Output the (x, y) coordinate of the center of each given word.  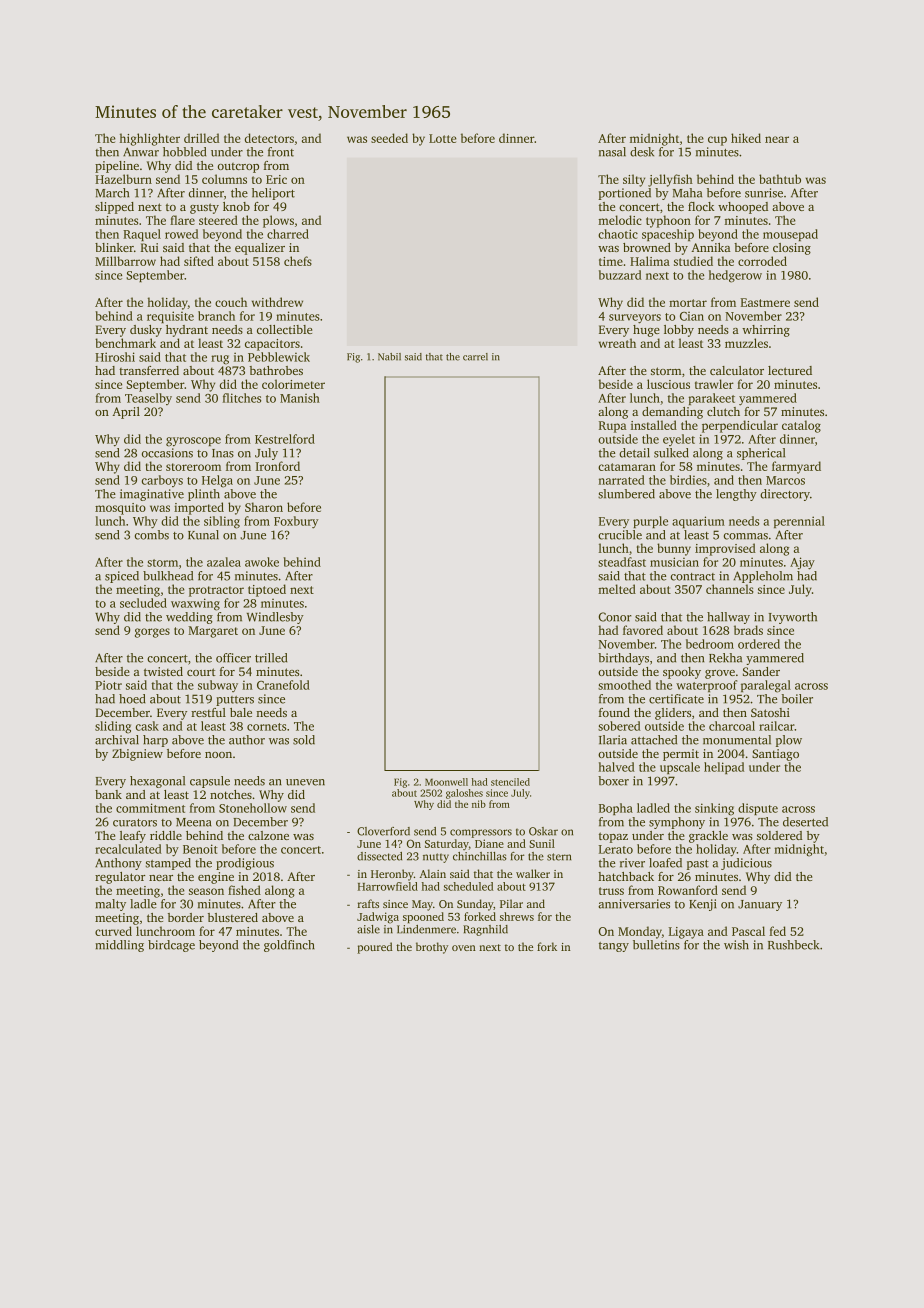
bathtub (780, 179)
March (112, 193)
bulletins (656, 945)
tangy (614, 947)
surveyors (635, 319)
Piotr (108, 685)
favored (643, 630)
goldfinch (289, 946)
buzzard (620, 275)
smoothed (624, 685)
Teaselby (148, 399)
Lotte (443, 138)
